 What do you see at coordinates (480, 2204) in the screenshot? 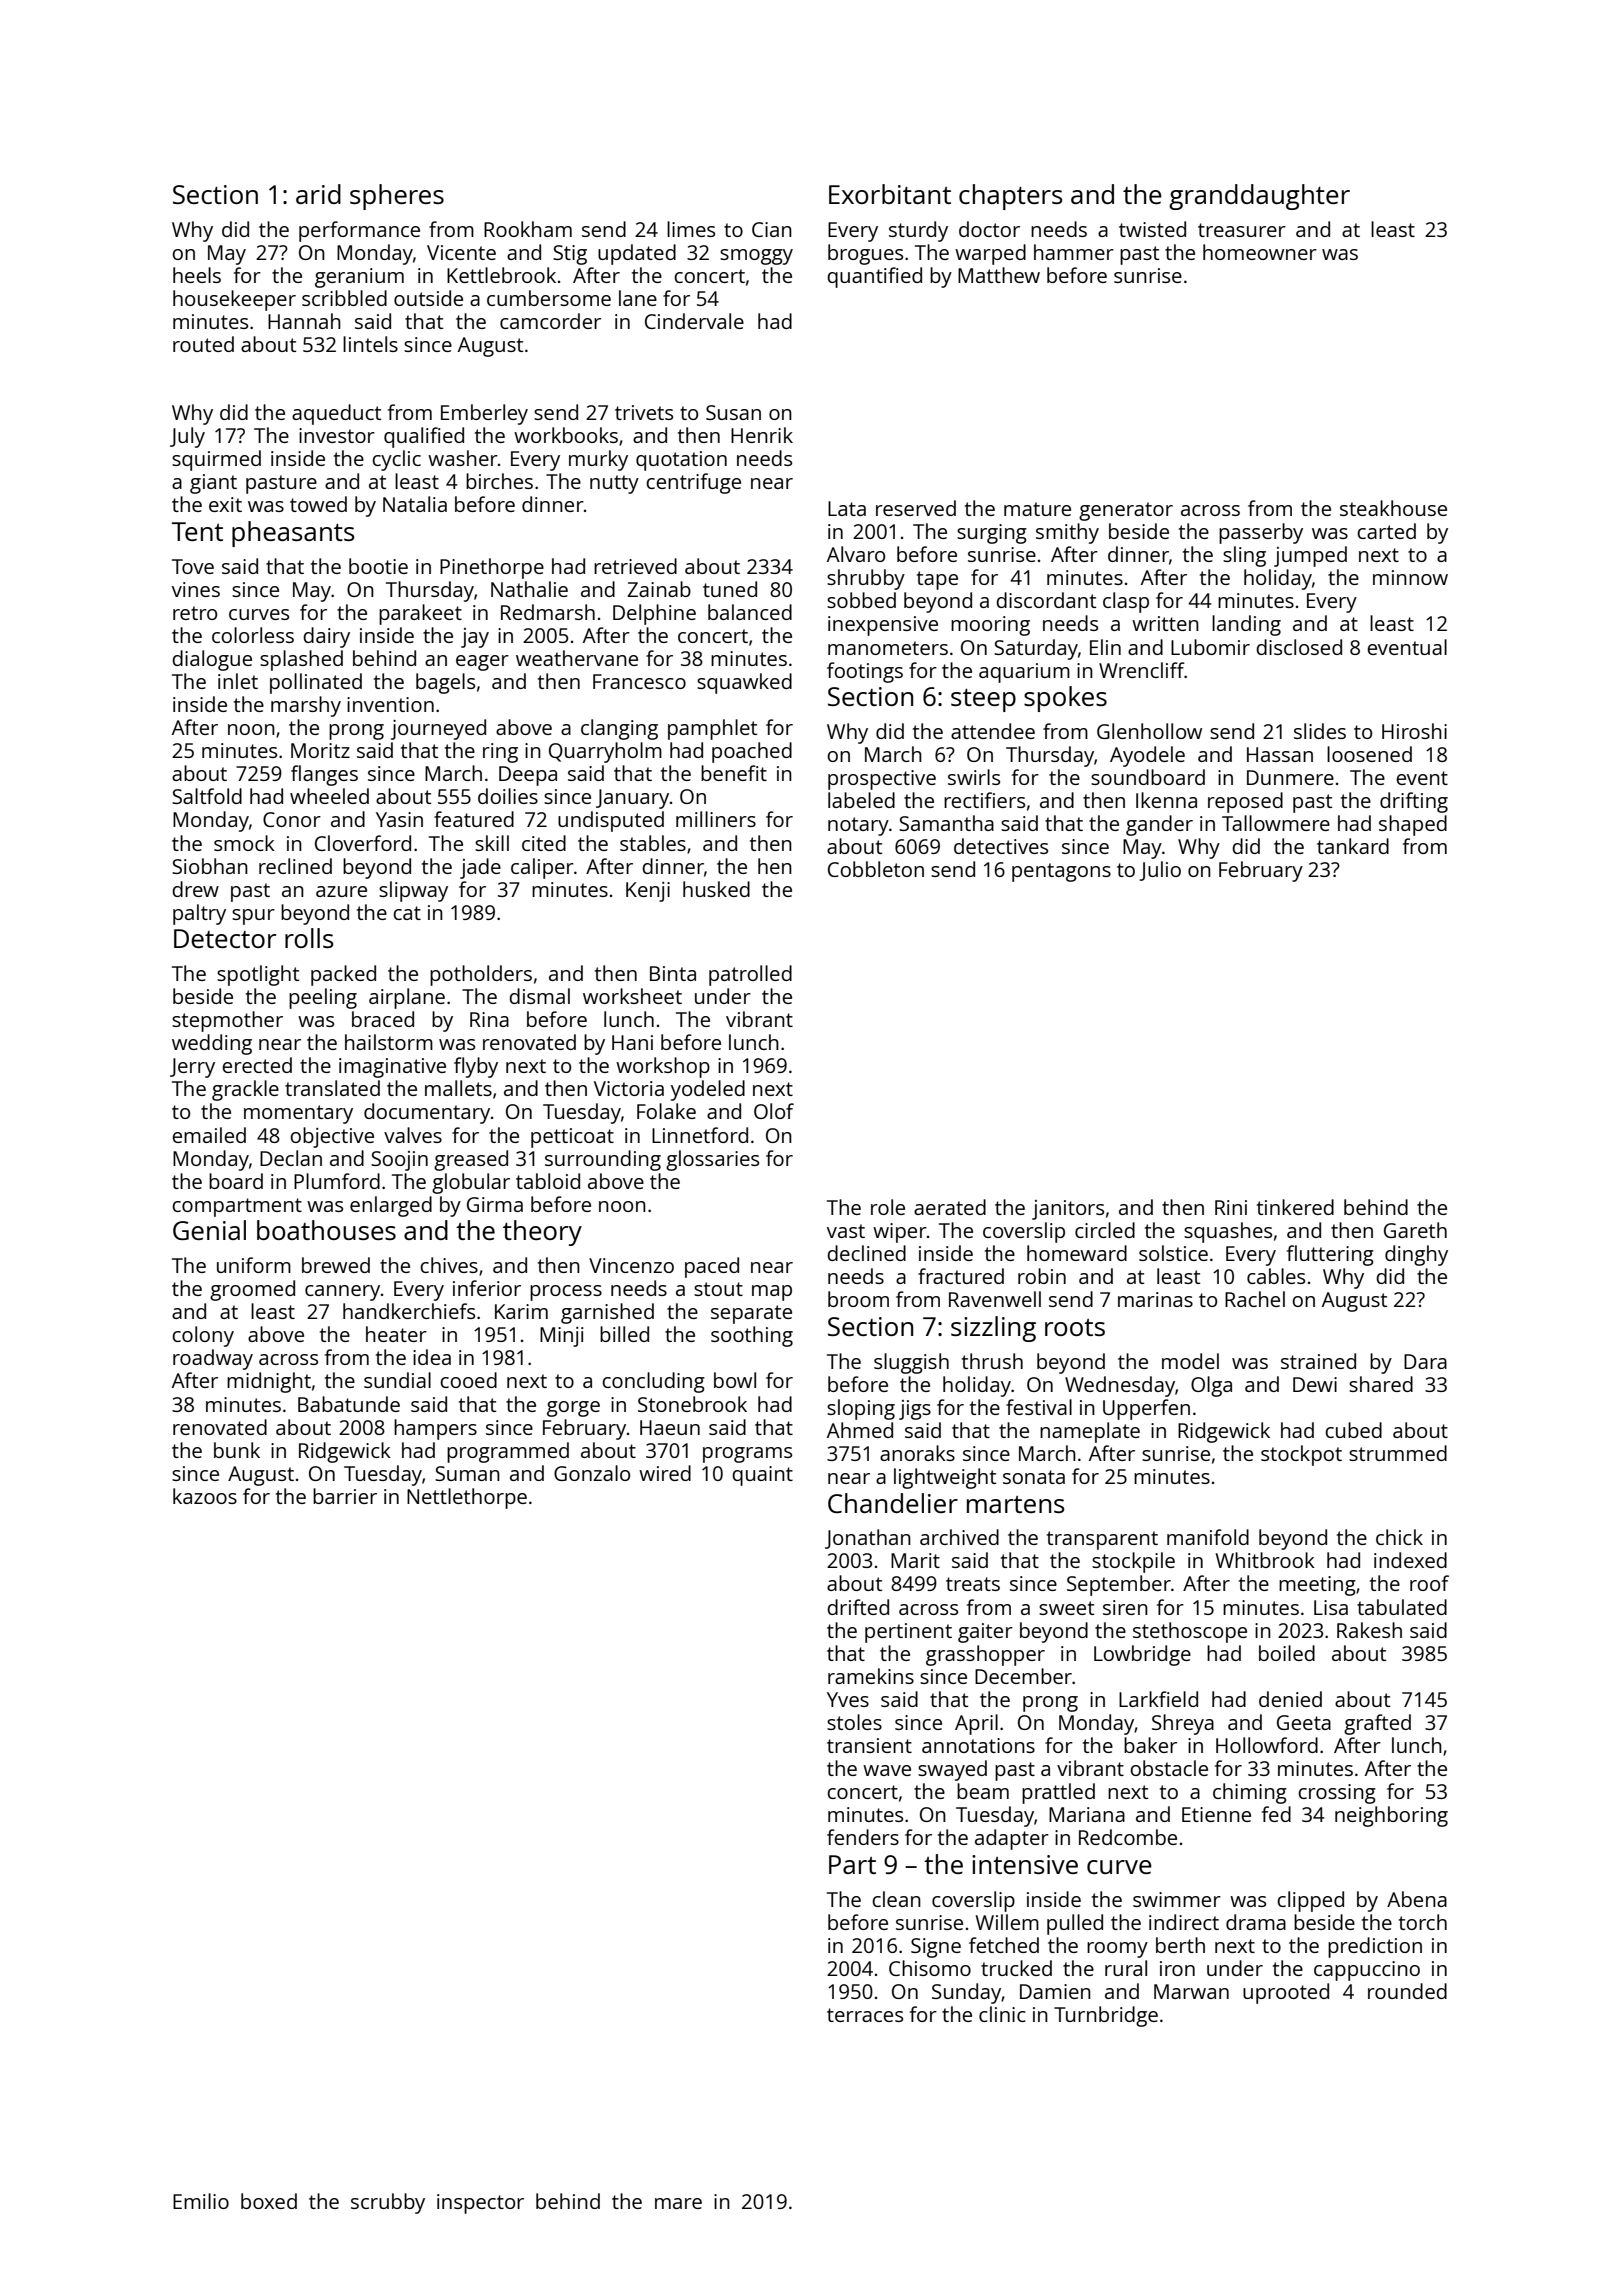
I see `inspector` at bounding box center [480, 2204].
